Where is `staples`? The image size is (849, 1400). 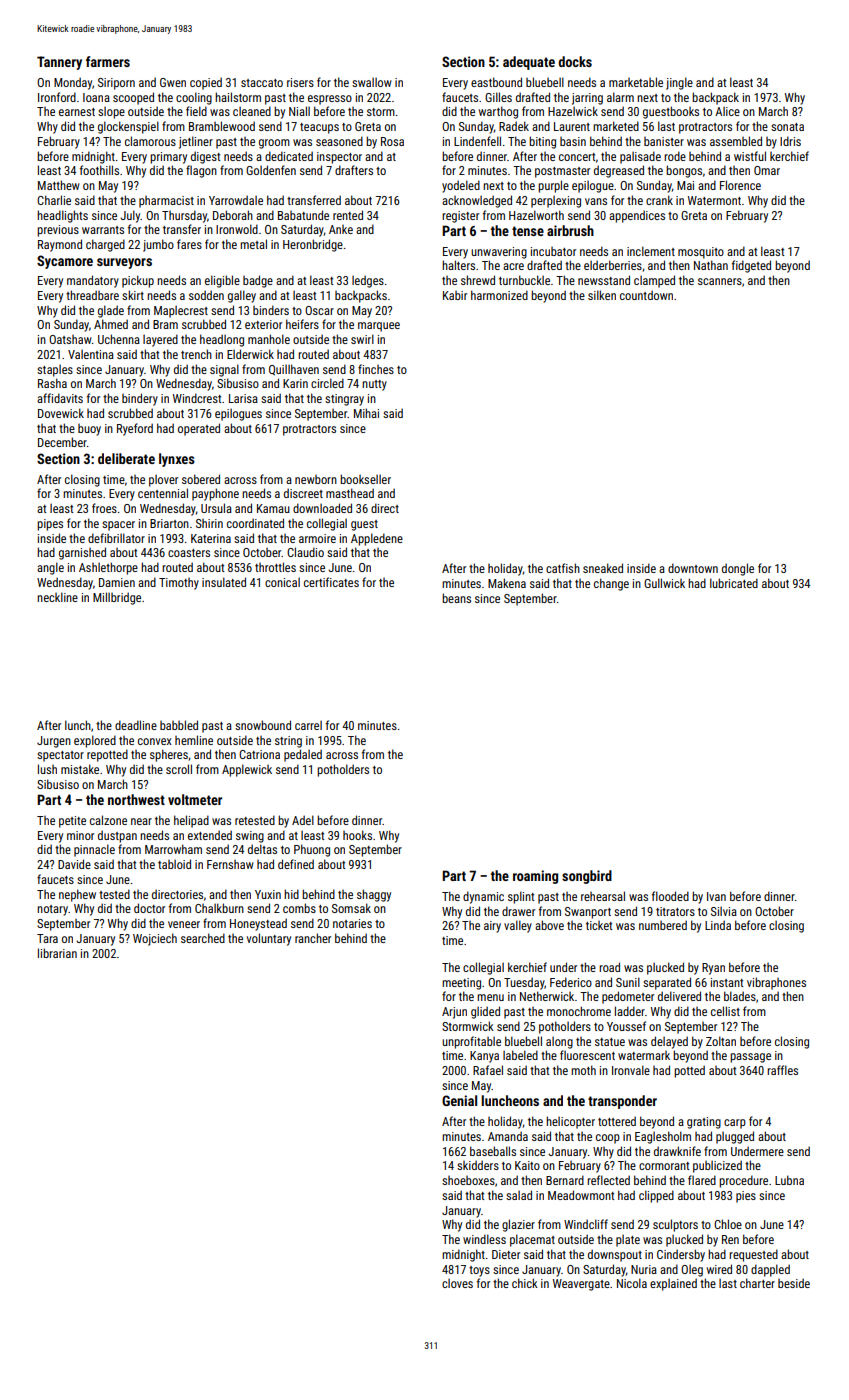 staples is located at coordinates (55, 370).
